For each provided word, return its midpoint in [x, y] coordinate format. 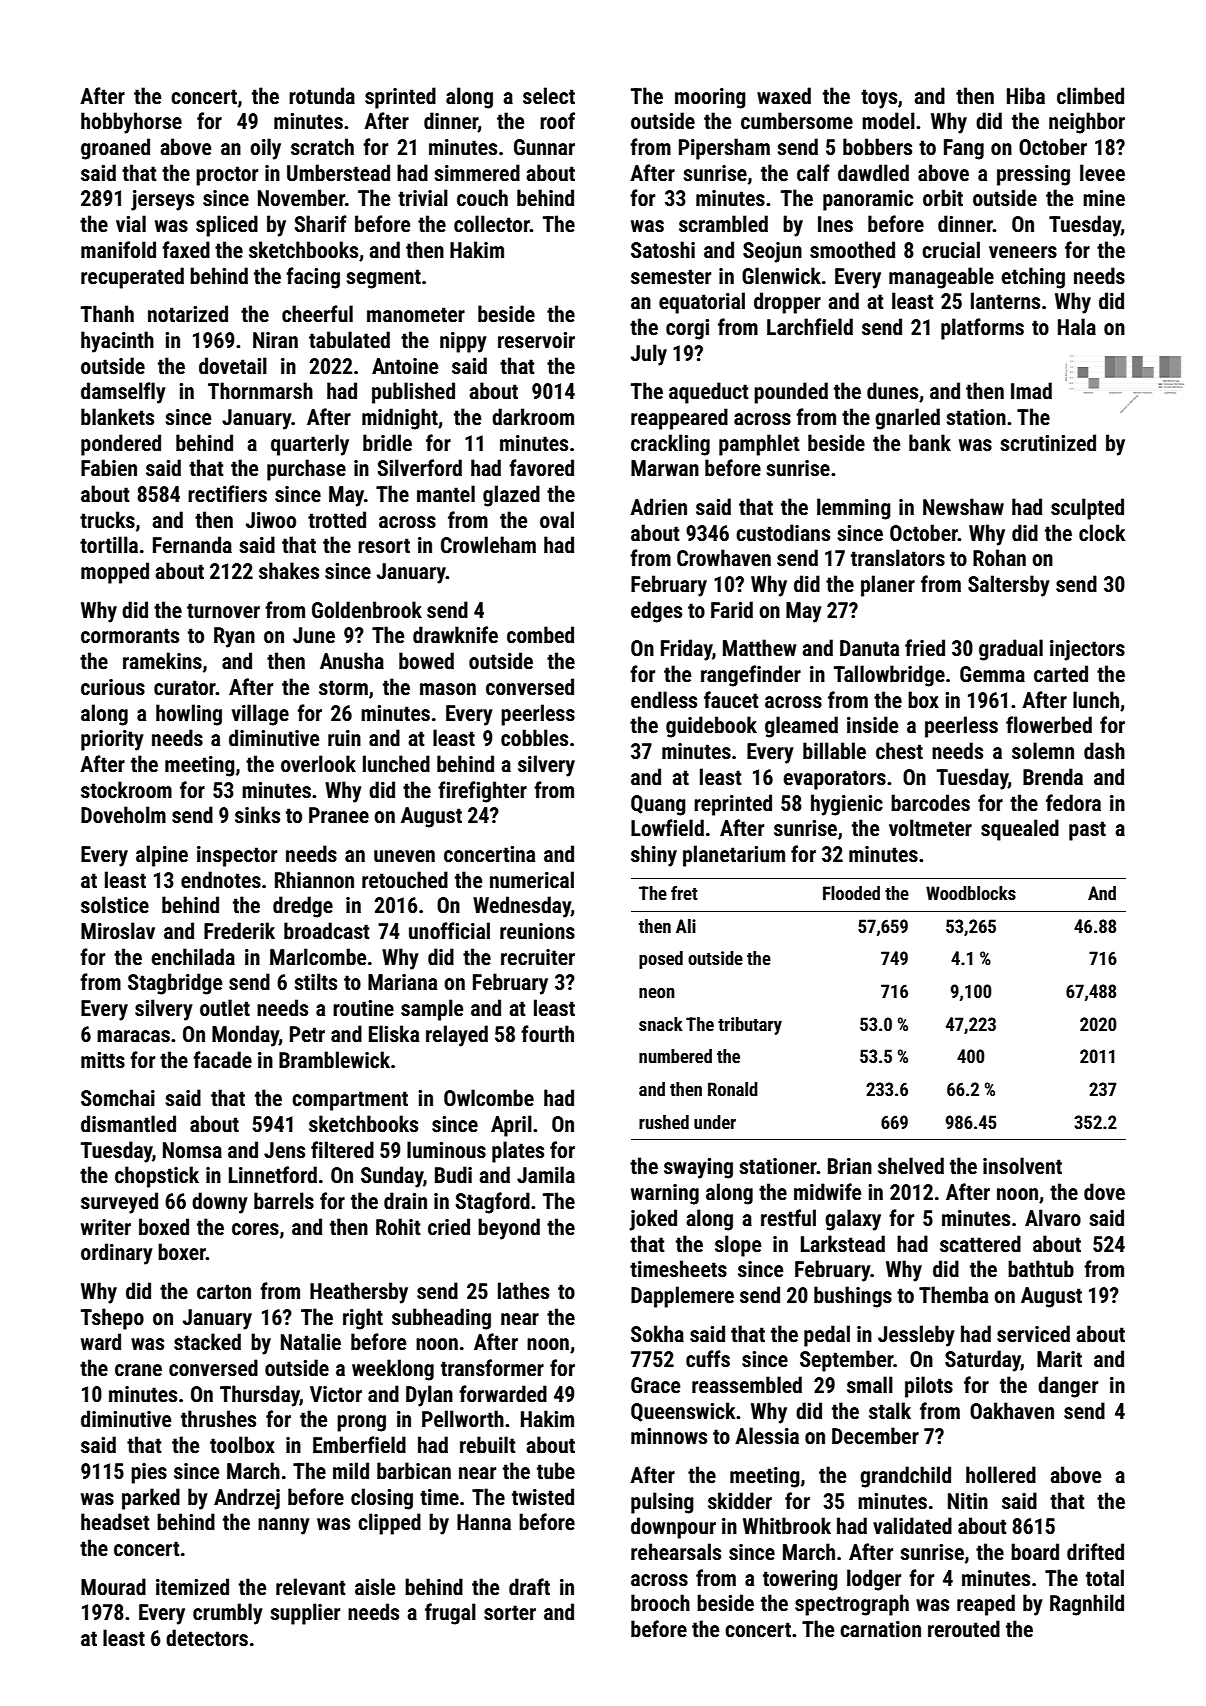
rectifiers [227, 494]
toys [879, 99]
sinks [257, 815]
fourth [547, 1034]
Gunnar [544, 147]
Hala [1077, 326]
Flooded [851, 893]
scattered [980, 1244]
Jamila [546, 1174]
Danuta [869, 648]
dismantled [128, 1124]
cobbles [534, 738]
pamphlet [759, 445]
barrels [284, 1201]
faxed [186, 249]
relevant [311, 1587]
